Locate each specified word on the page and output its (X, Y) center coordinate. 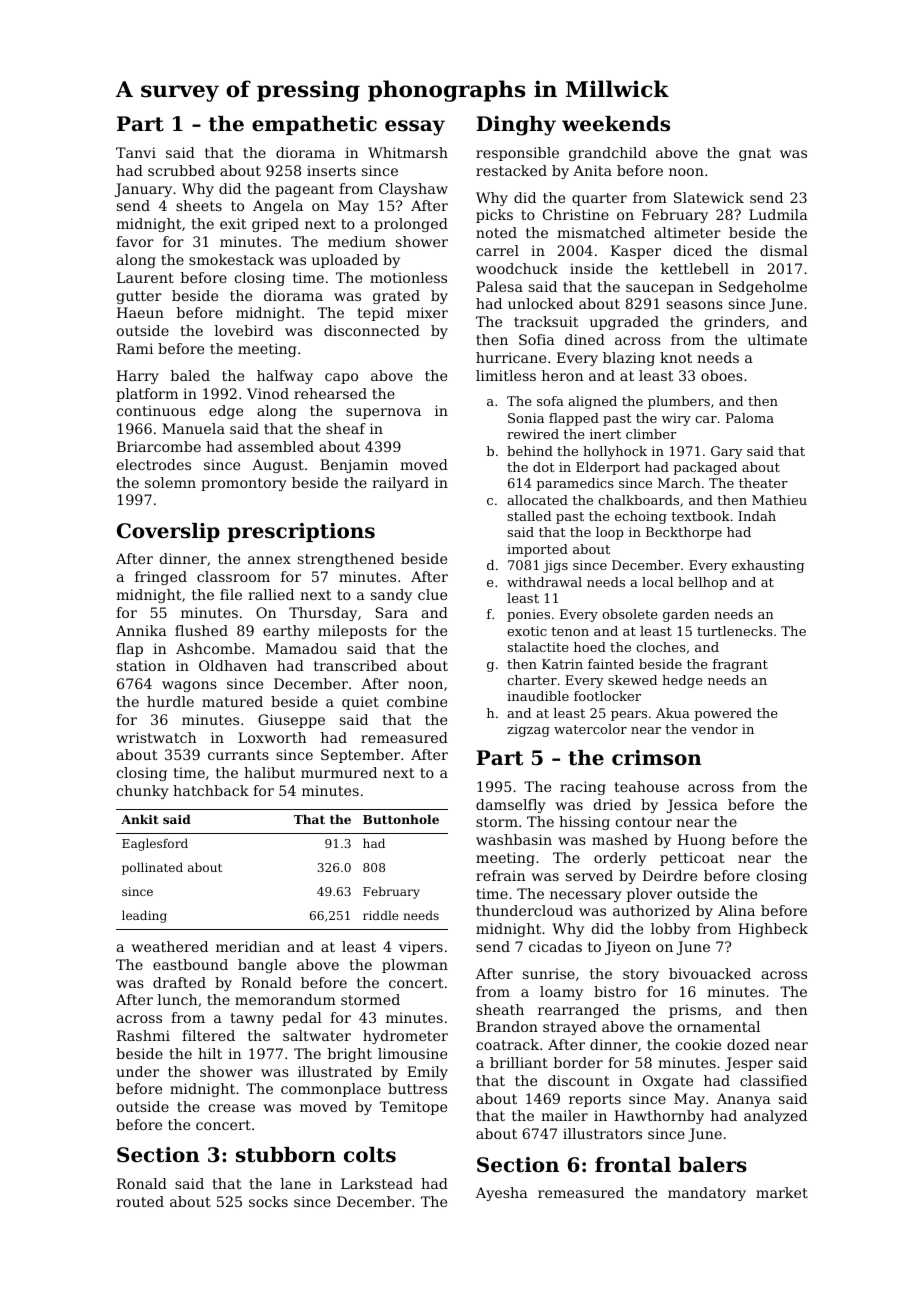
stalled (529, 516)
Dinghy (516, 126)
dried (612, 804)
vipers (421, 948)
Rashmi (143, 1035)
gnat (755, 154)
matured (232, 701)
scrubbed (181, 170)
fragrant (740, 665)
